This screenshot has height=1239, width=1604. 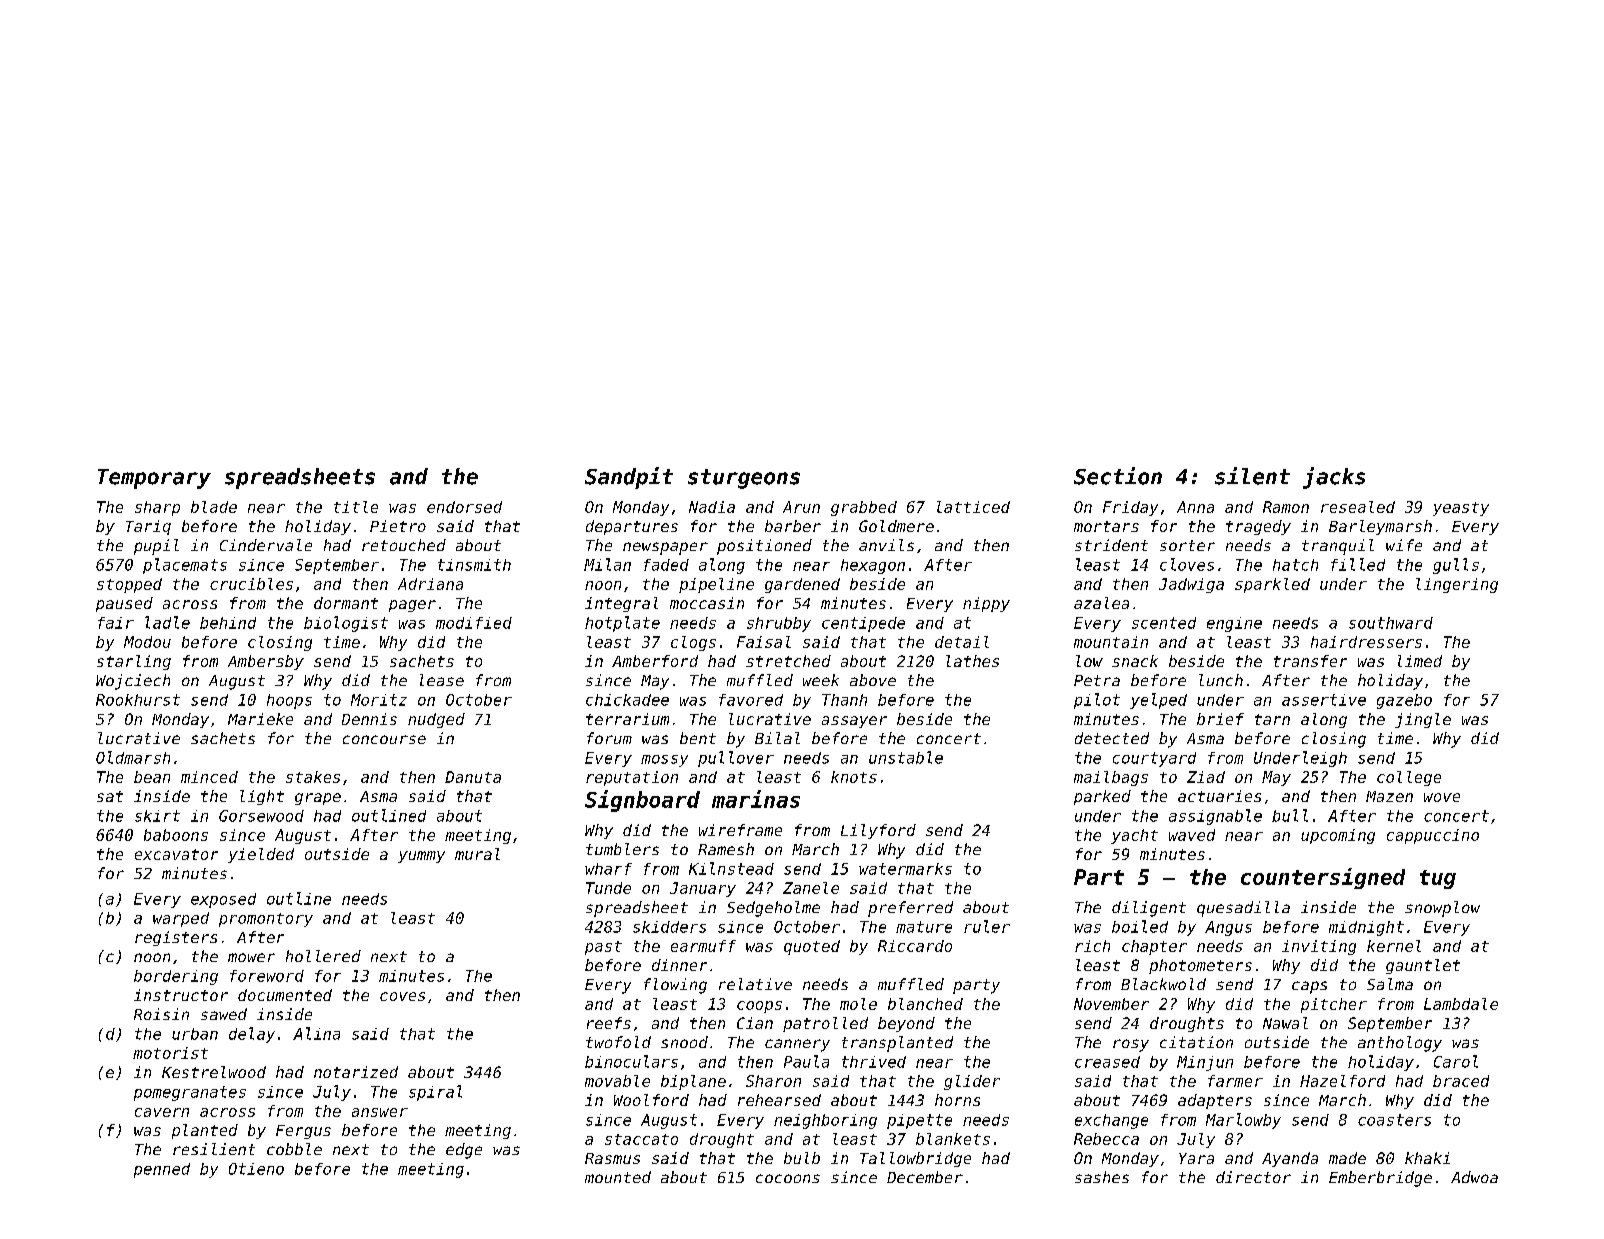 I want to click on hoops, so click(x=289, y=701).
